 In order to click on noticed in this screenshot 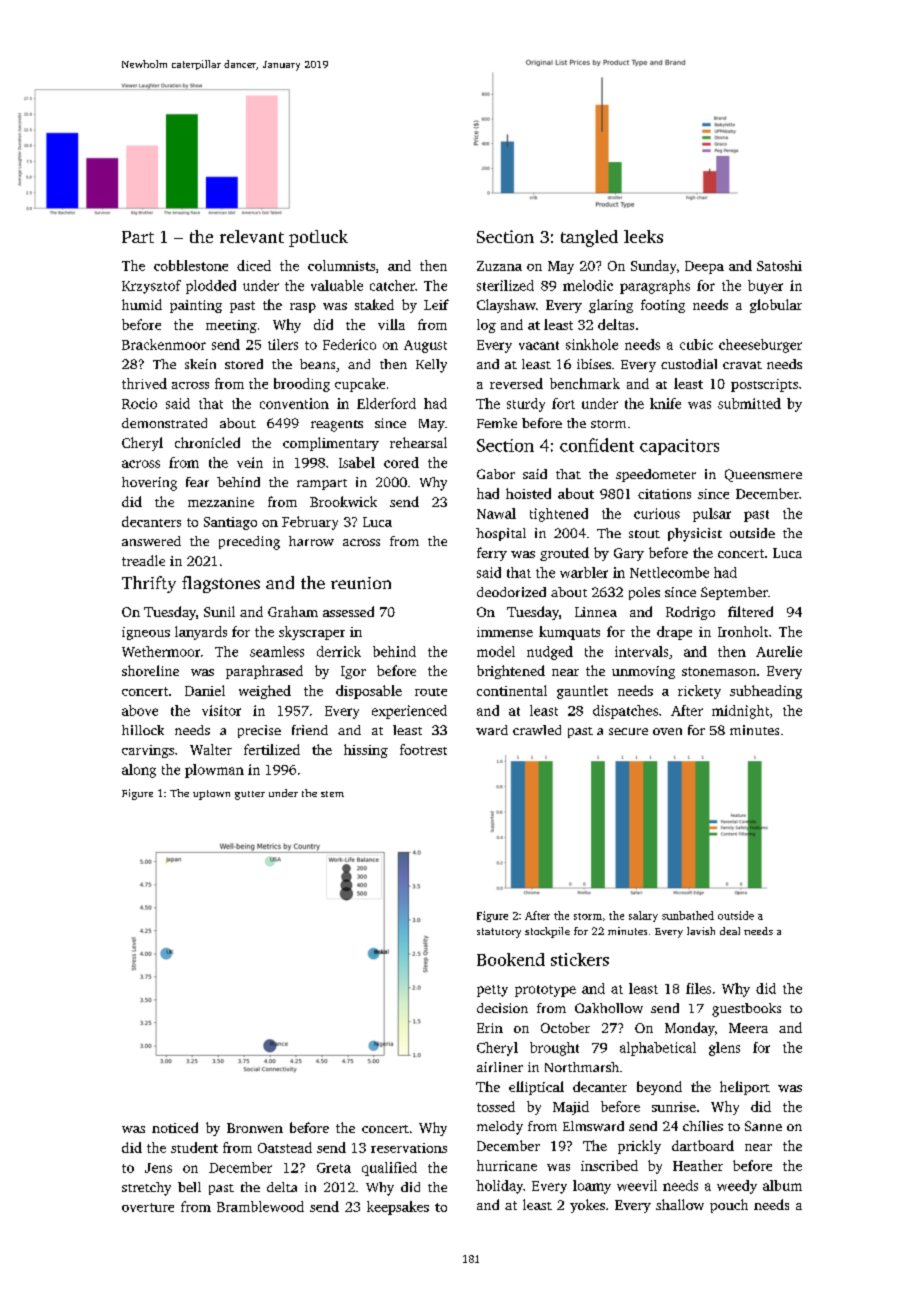, I will do `click(175, 1127)`.
